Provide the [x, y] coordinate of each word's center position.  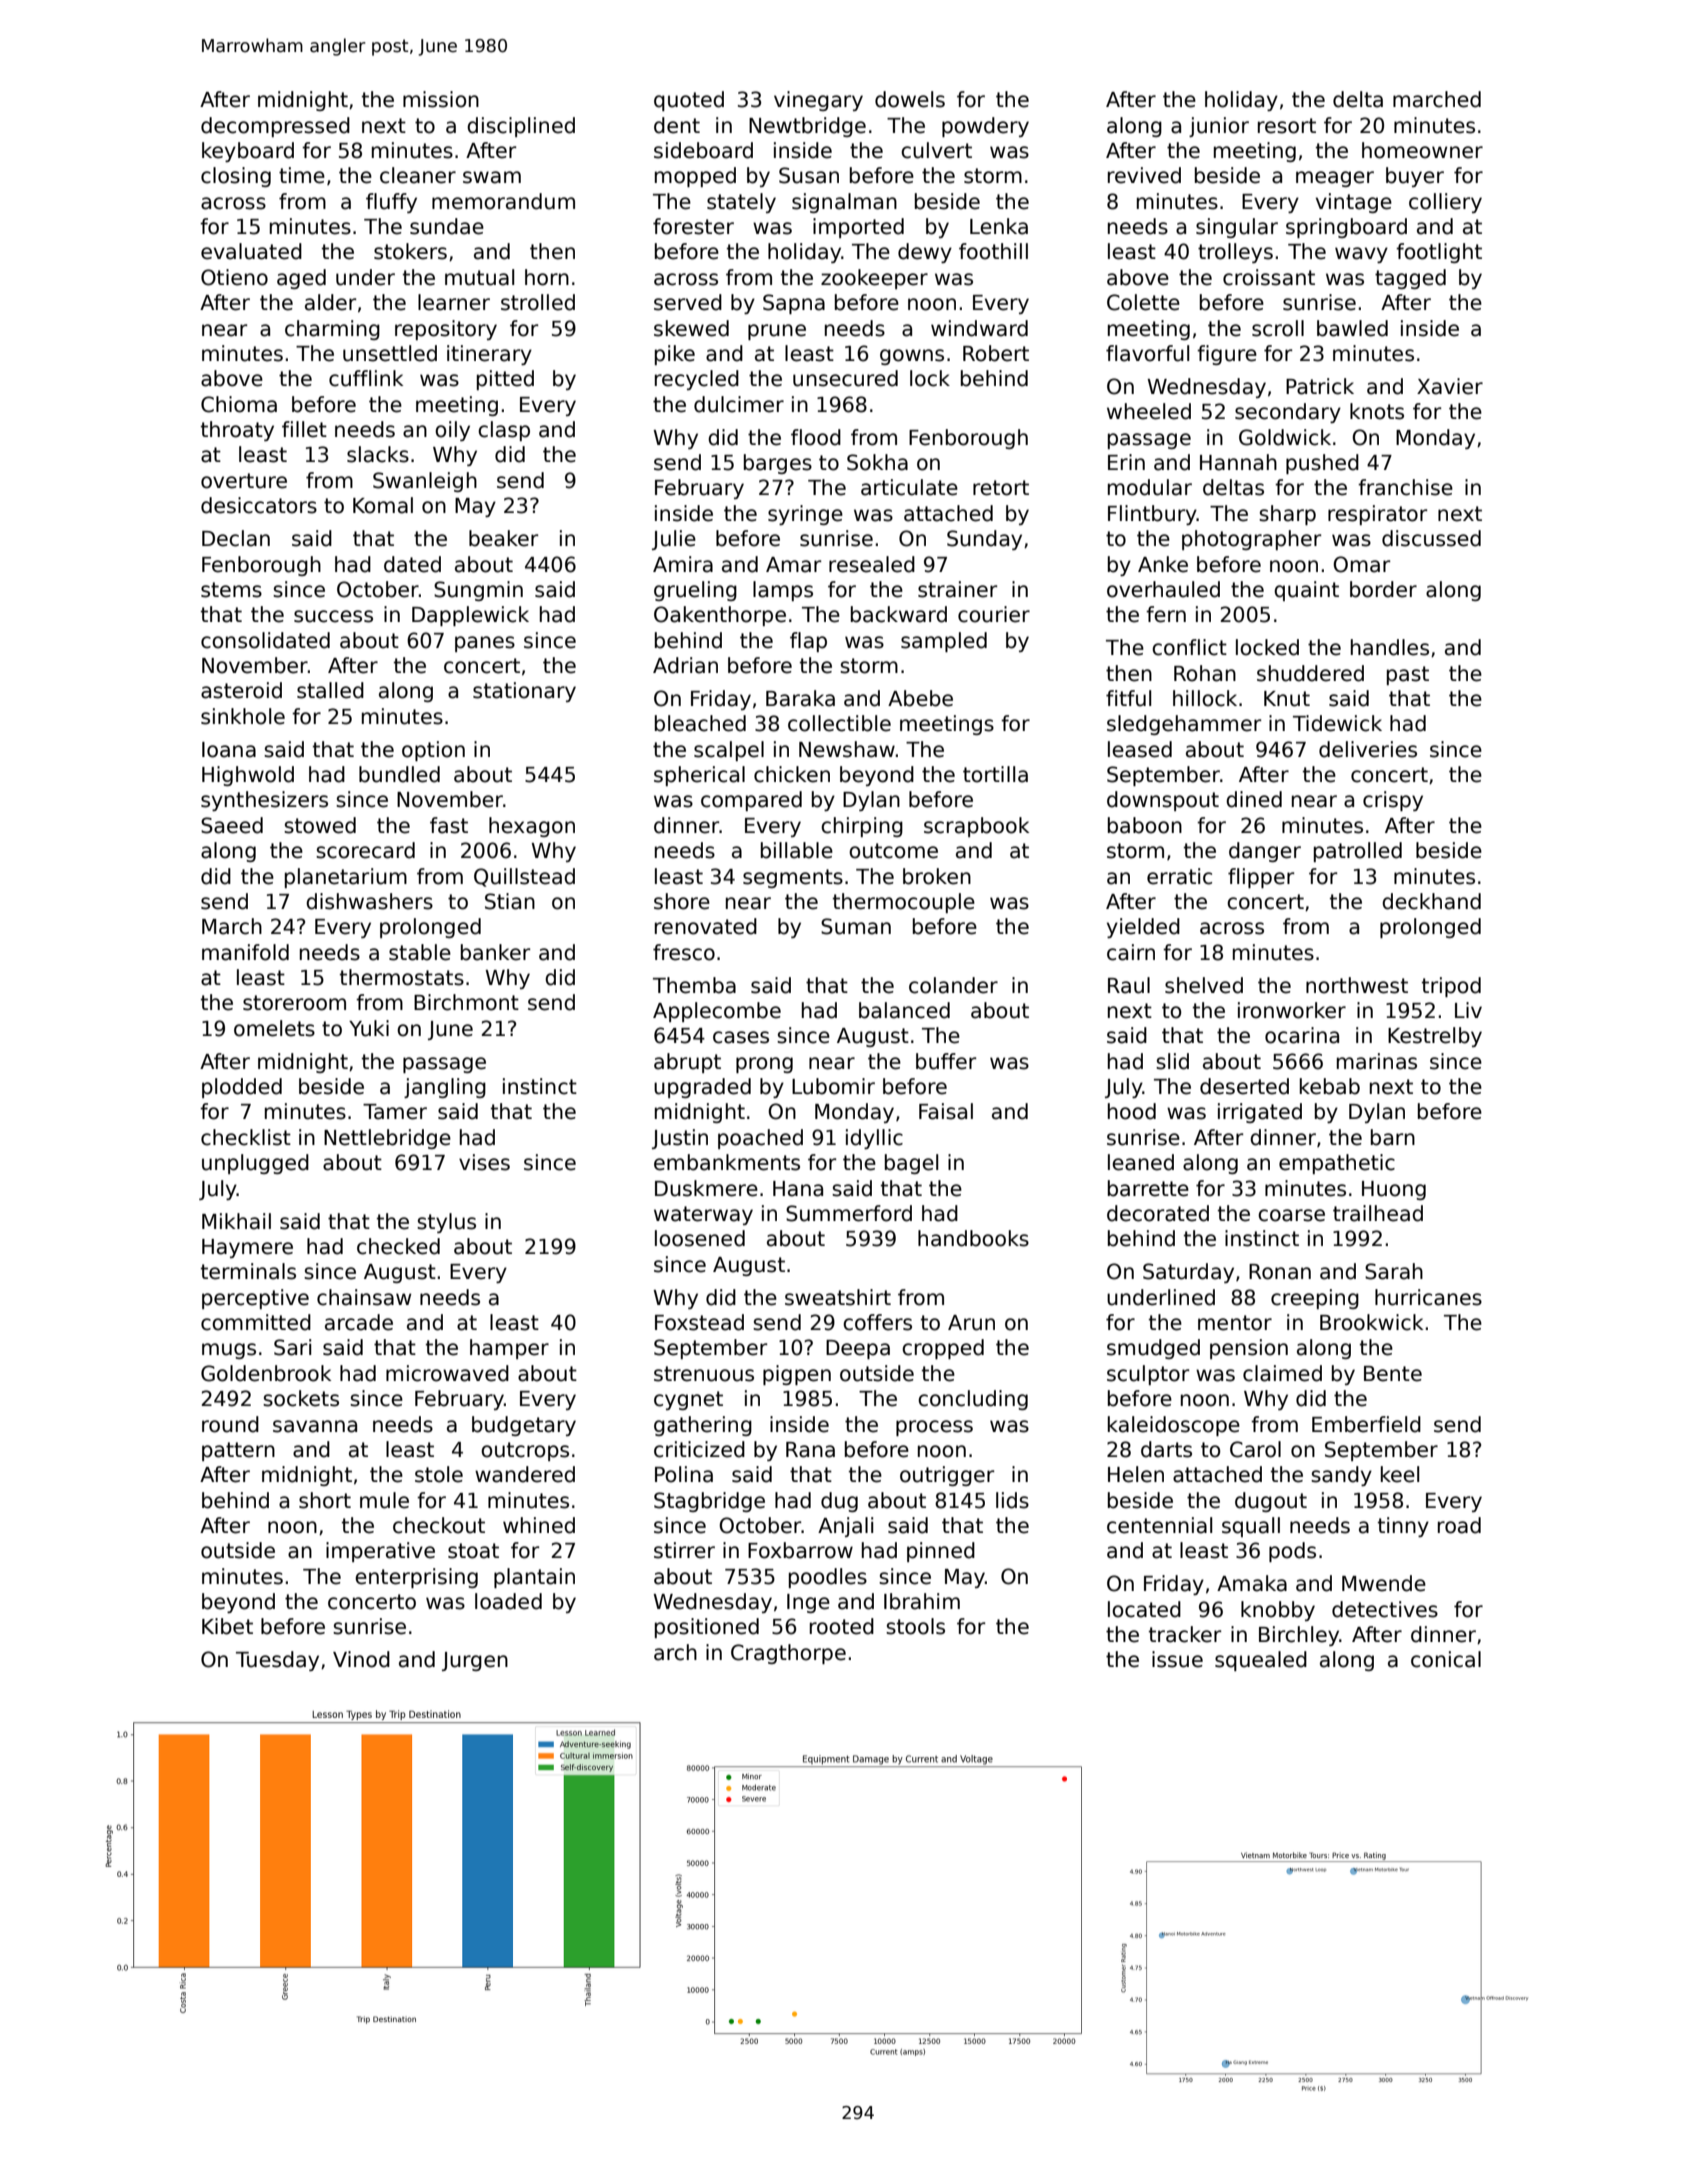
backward [899, 614]
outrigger [947, 1476]
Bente [1393, 1374]
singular [1237, 228]
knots [1377, 411]
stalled [330, 690]
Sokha [877, 462]
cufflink [366, 378]
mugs [229, 1351]
